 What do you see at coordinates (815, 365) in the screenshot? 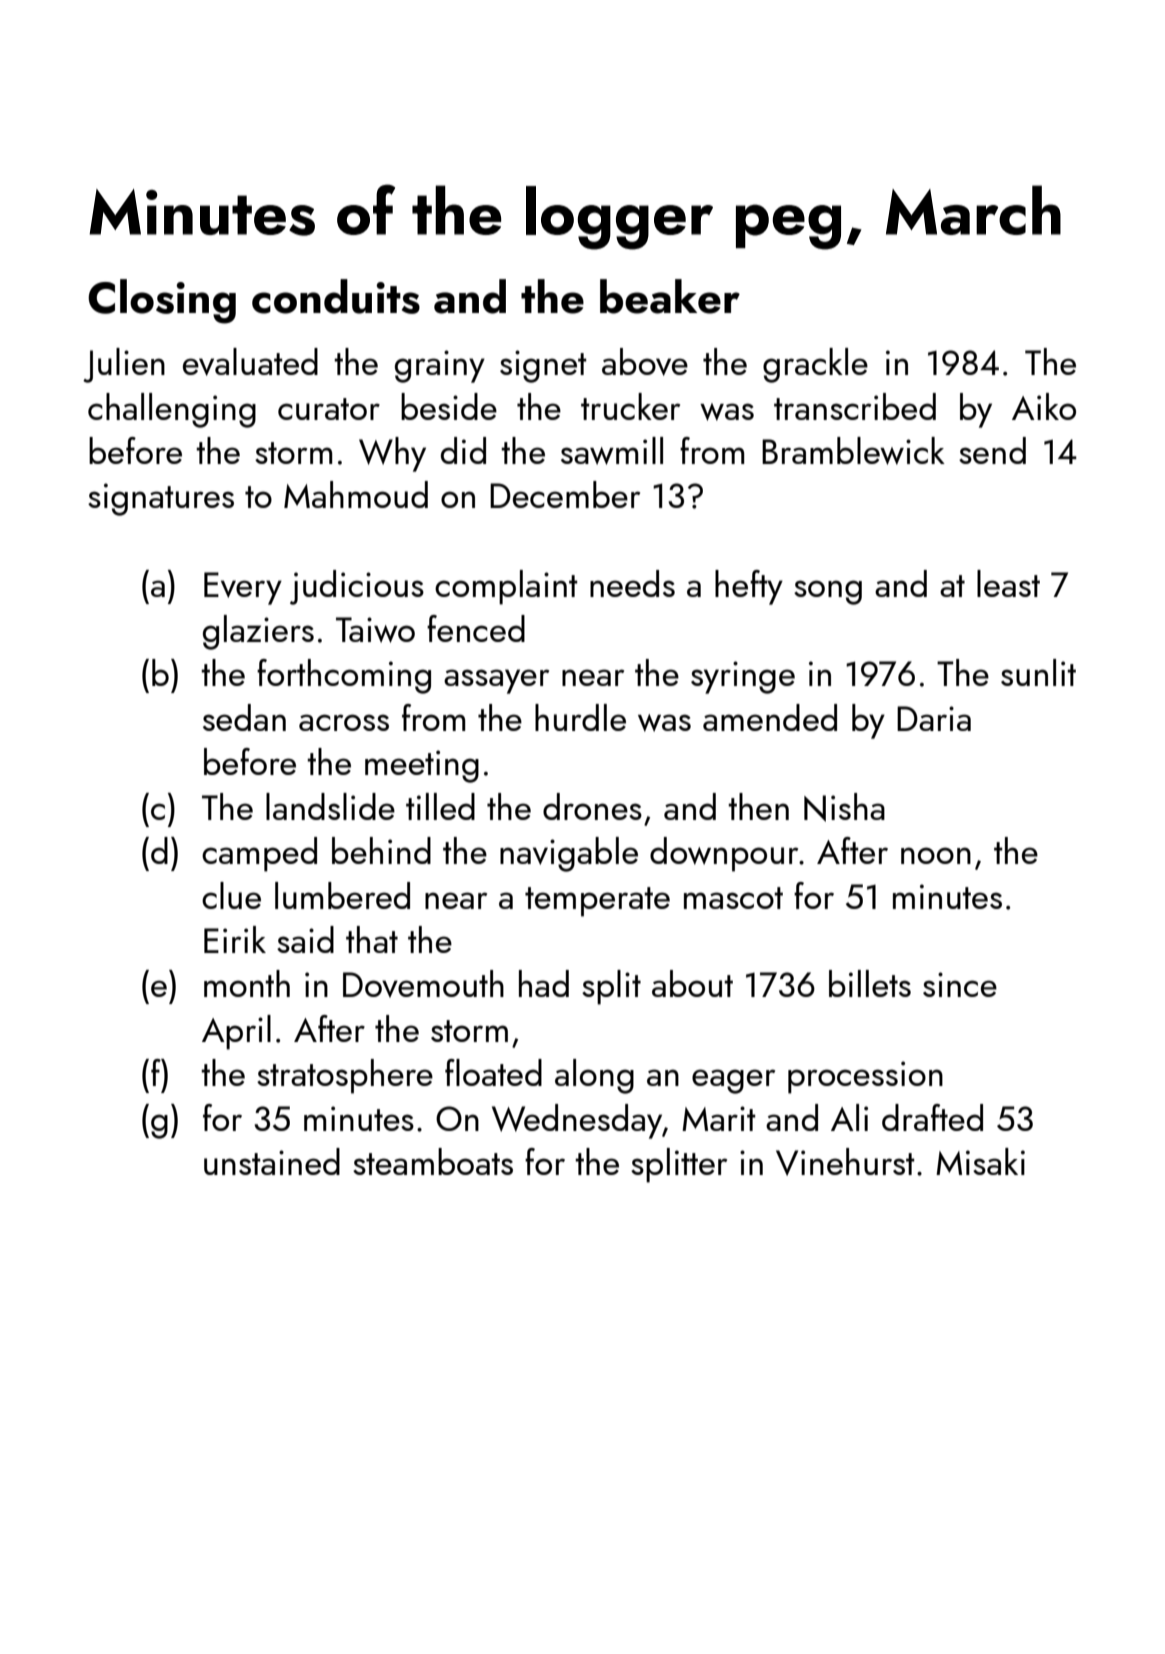
I see `grackle` at bounding box center [815, 365].
